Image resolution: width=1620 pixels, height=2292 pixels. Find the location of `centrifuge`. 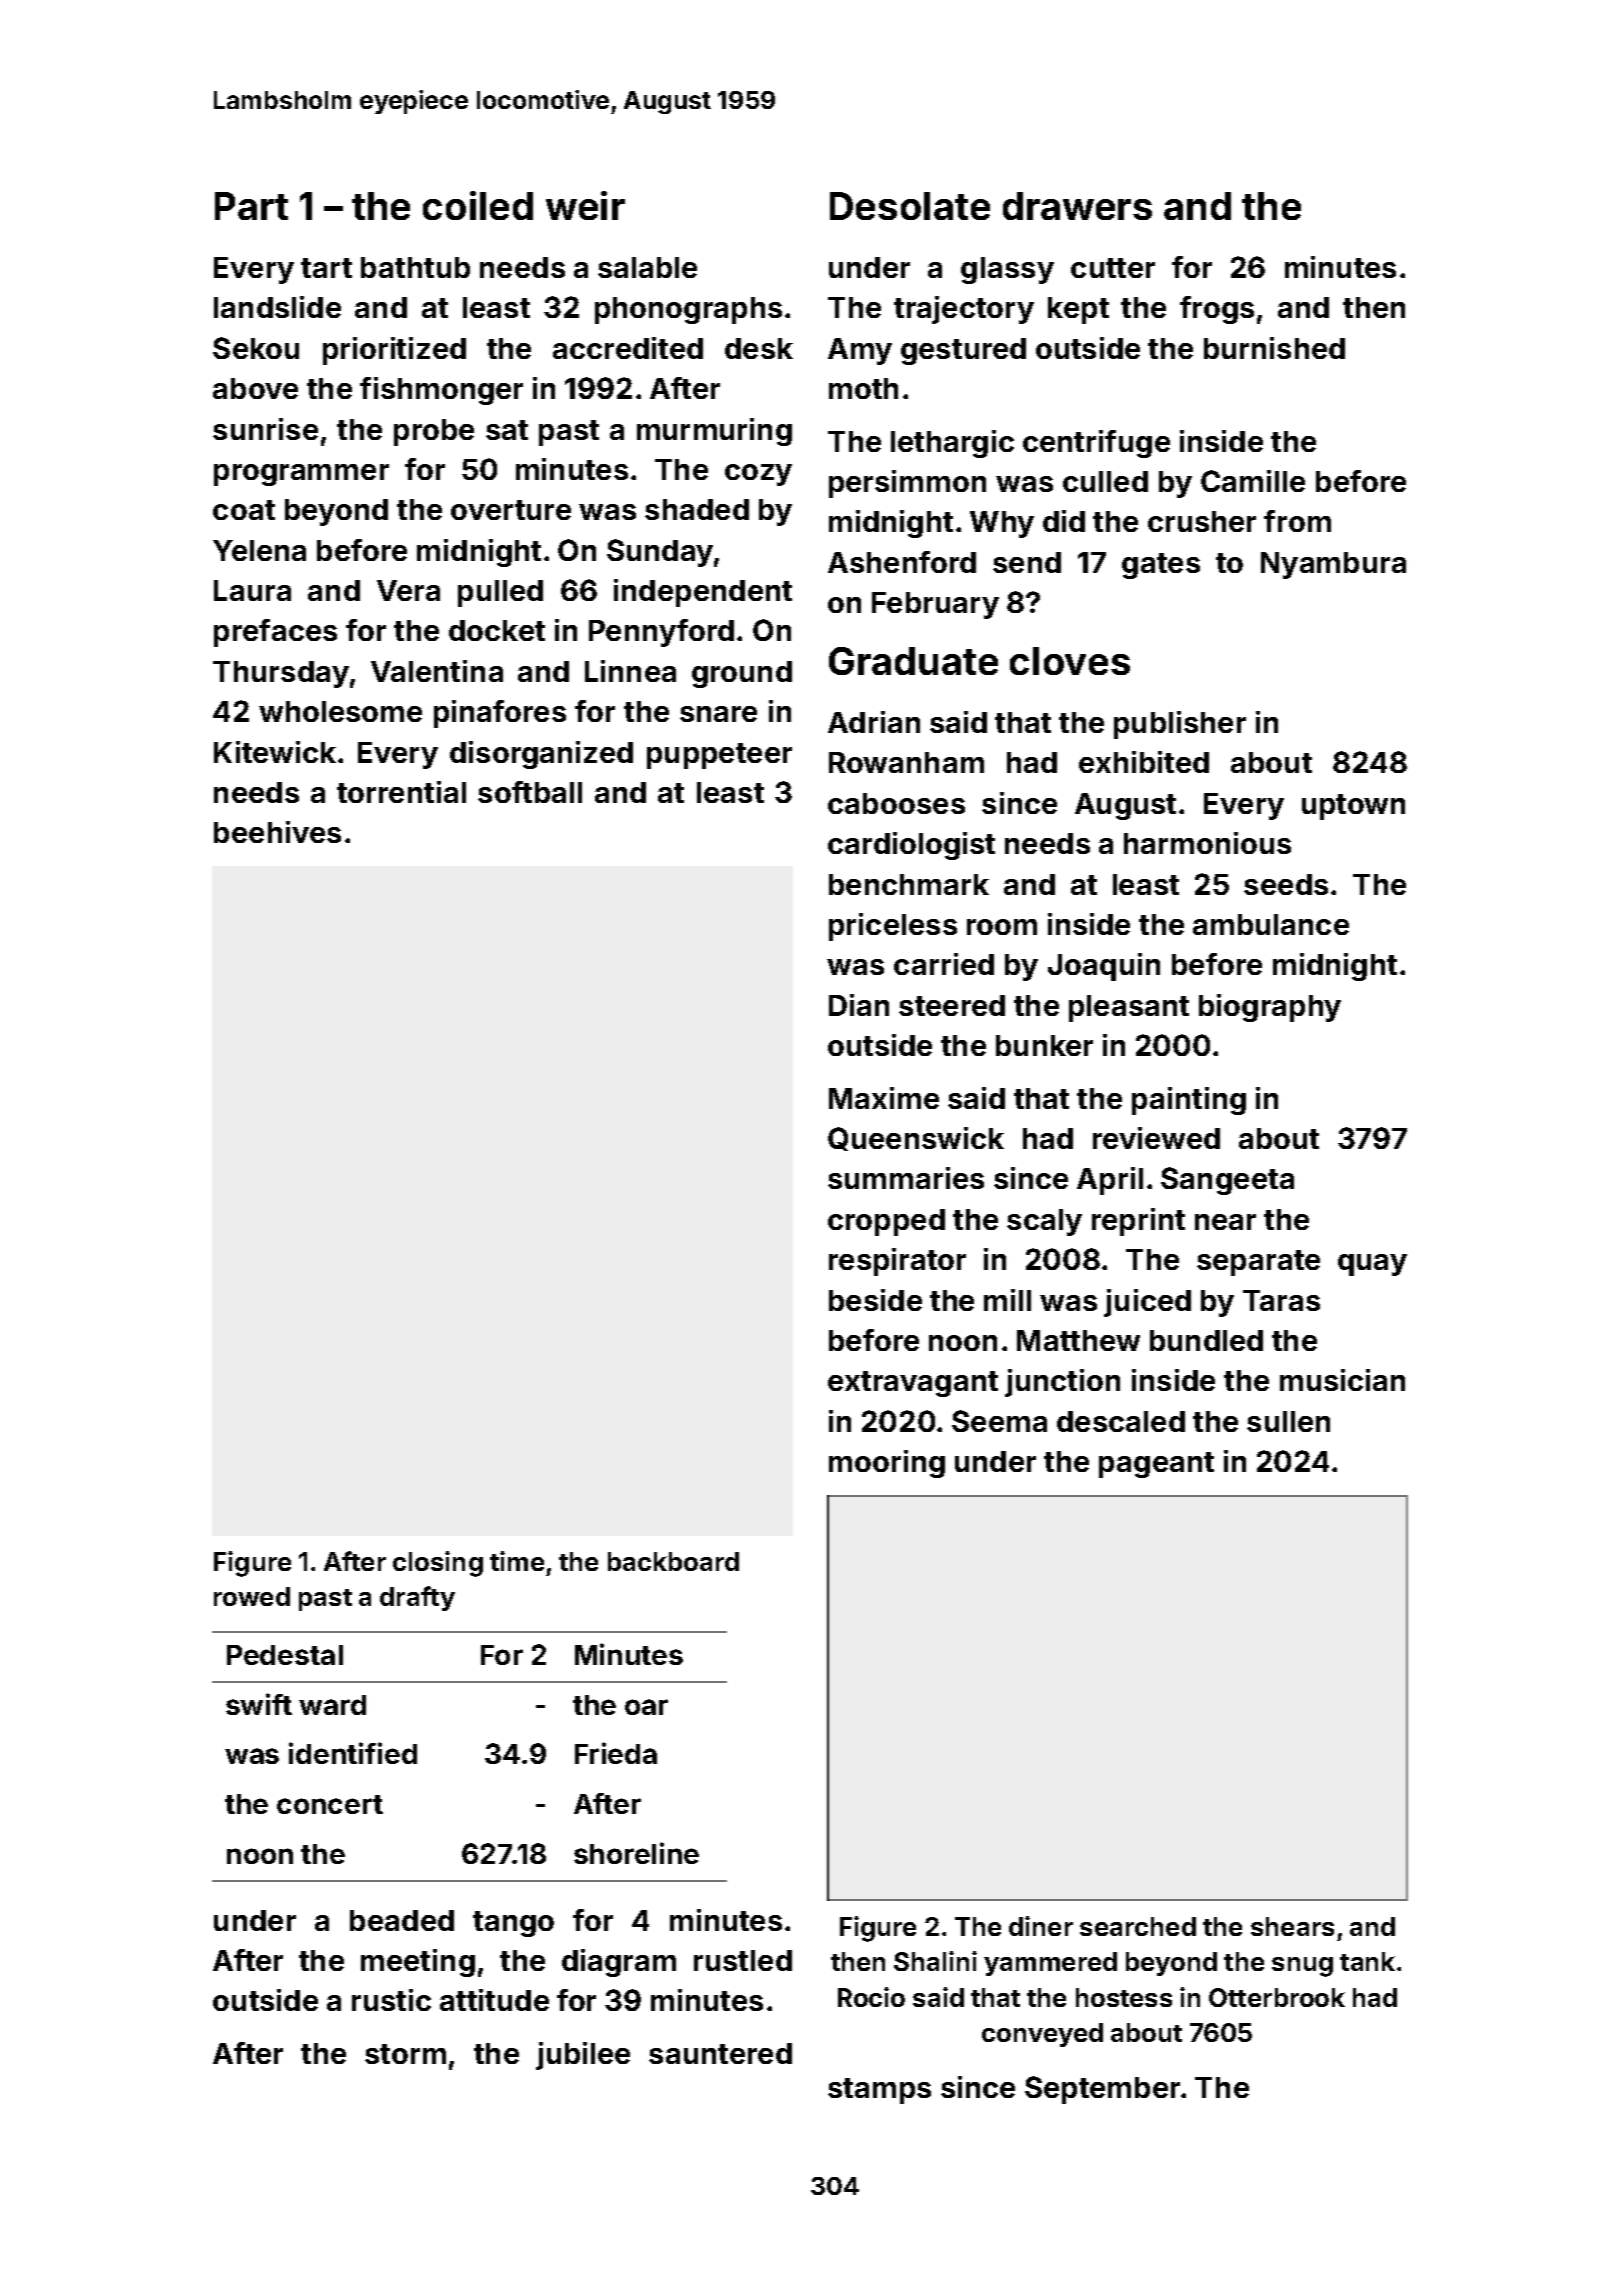

centrifuge is located at coordinates (1096, 444).
